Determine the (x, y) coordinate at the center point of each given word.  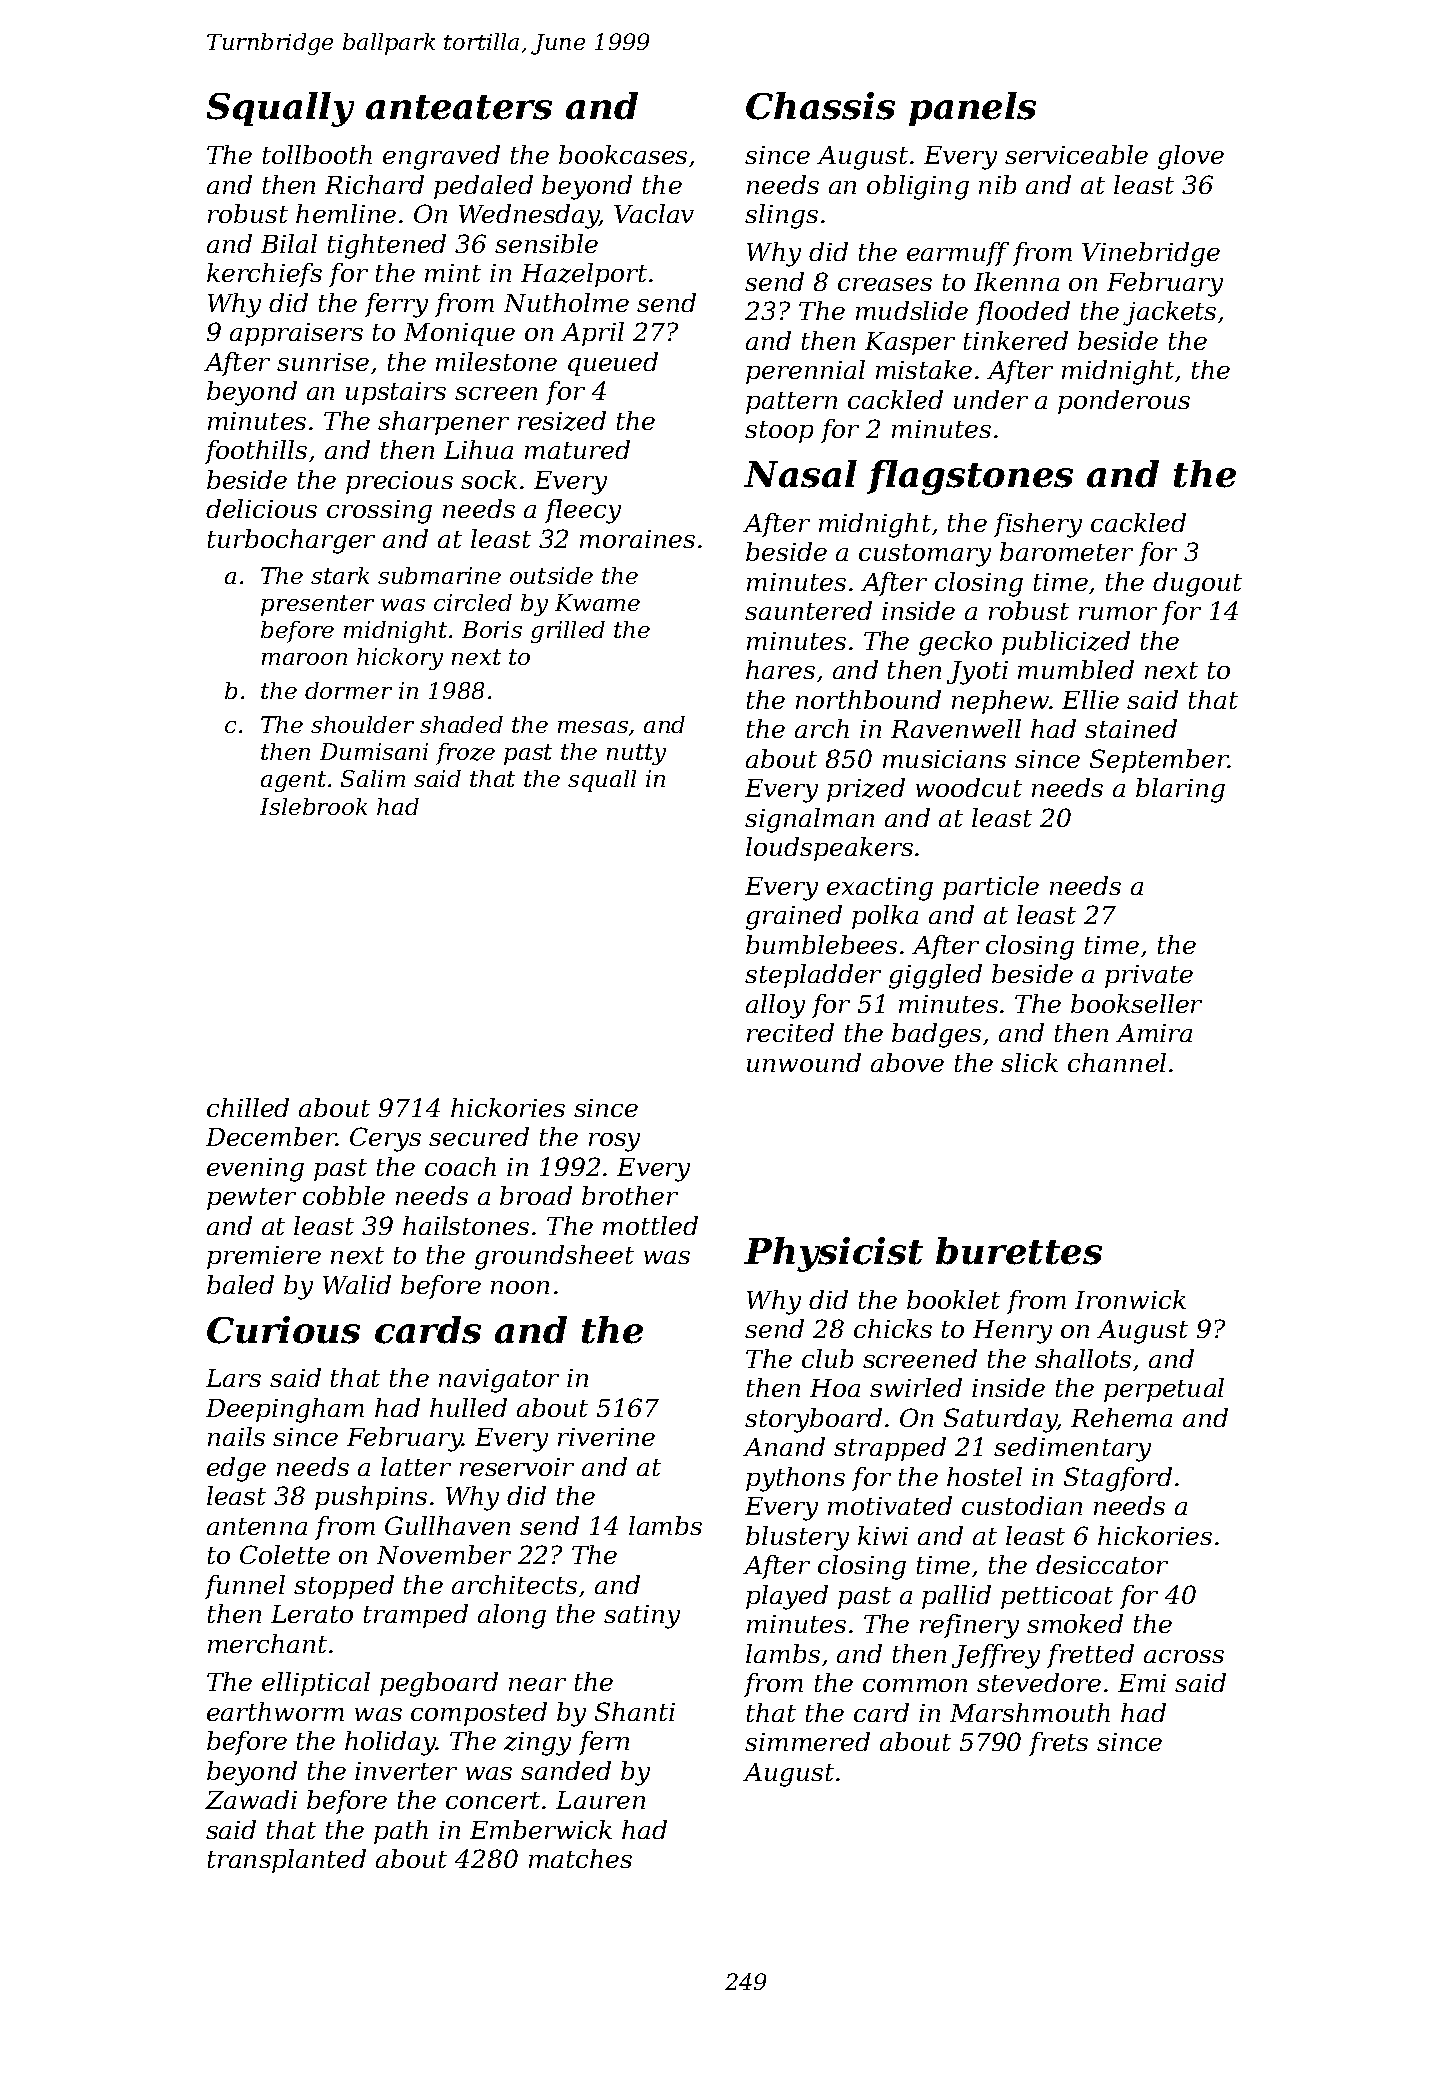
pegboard (439, 1684)
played (787, 1597)
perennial (805, 372)
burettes (1019, 1251)
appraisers (296, 334)
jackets (1169, 313)
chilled (248, 1107)
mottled (650, 1225)
